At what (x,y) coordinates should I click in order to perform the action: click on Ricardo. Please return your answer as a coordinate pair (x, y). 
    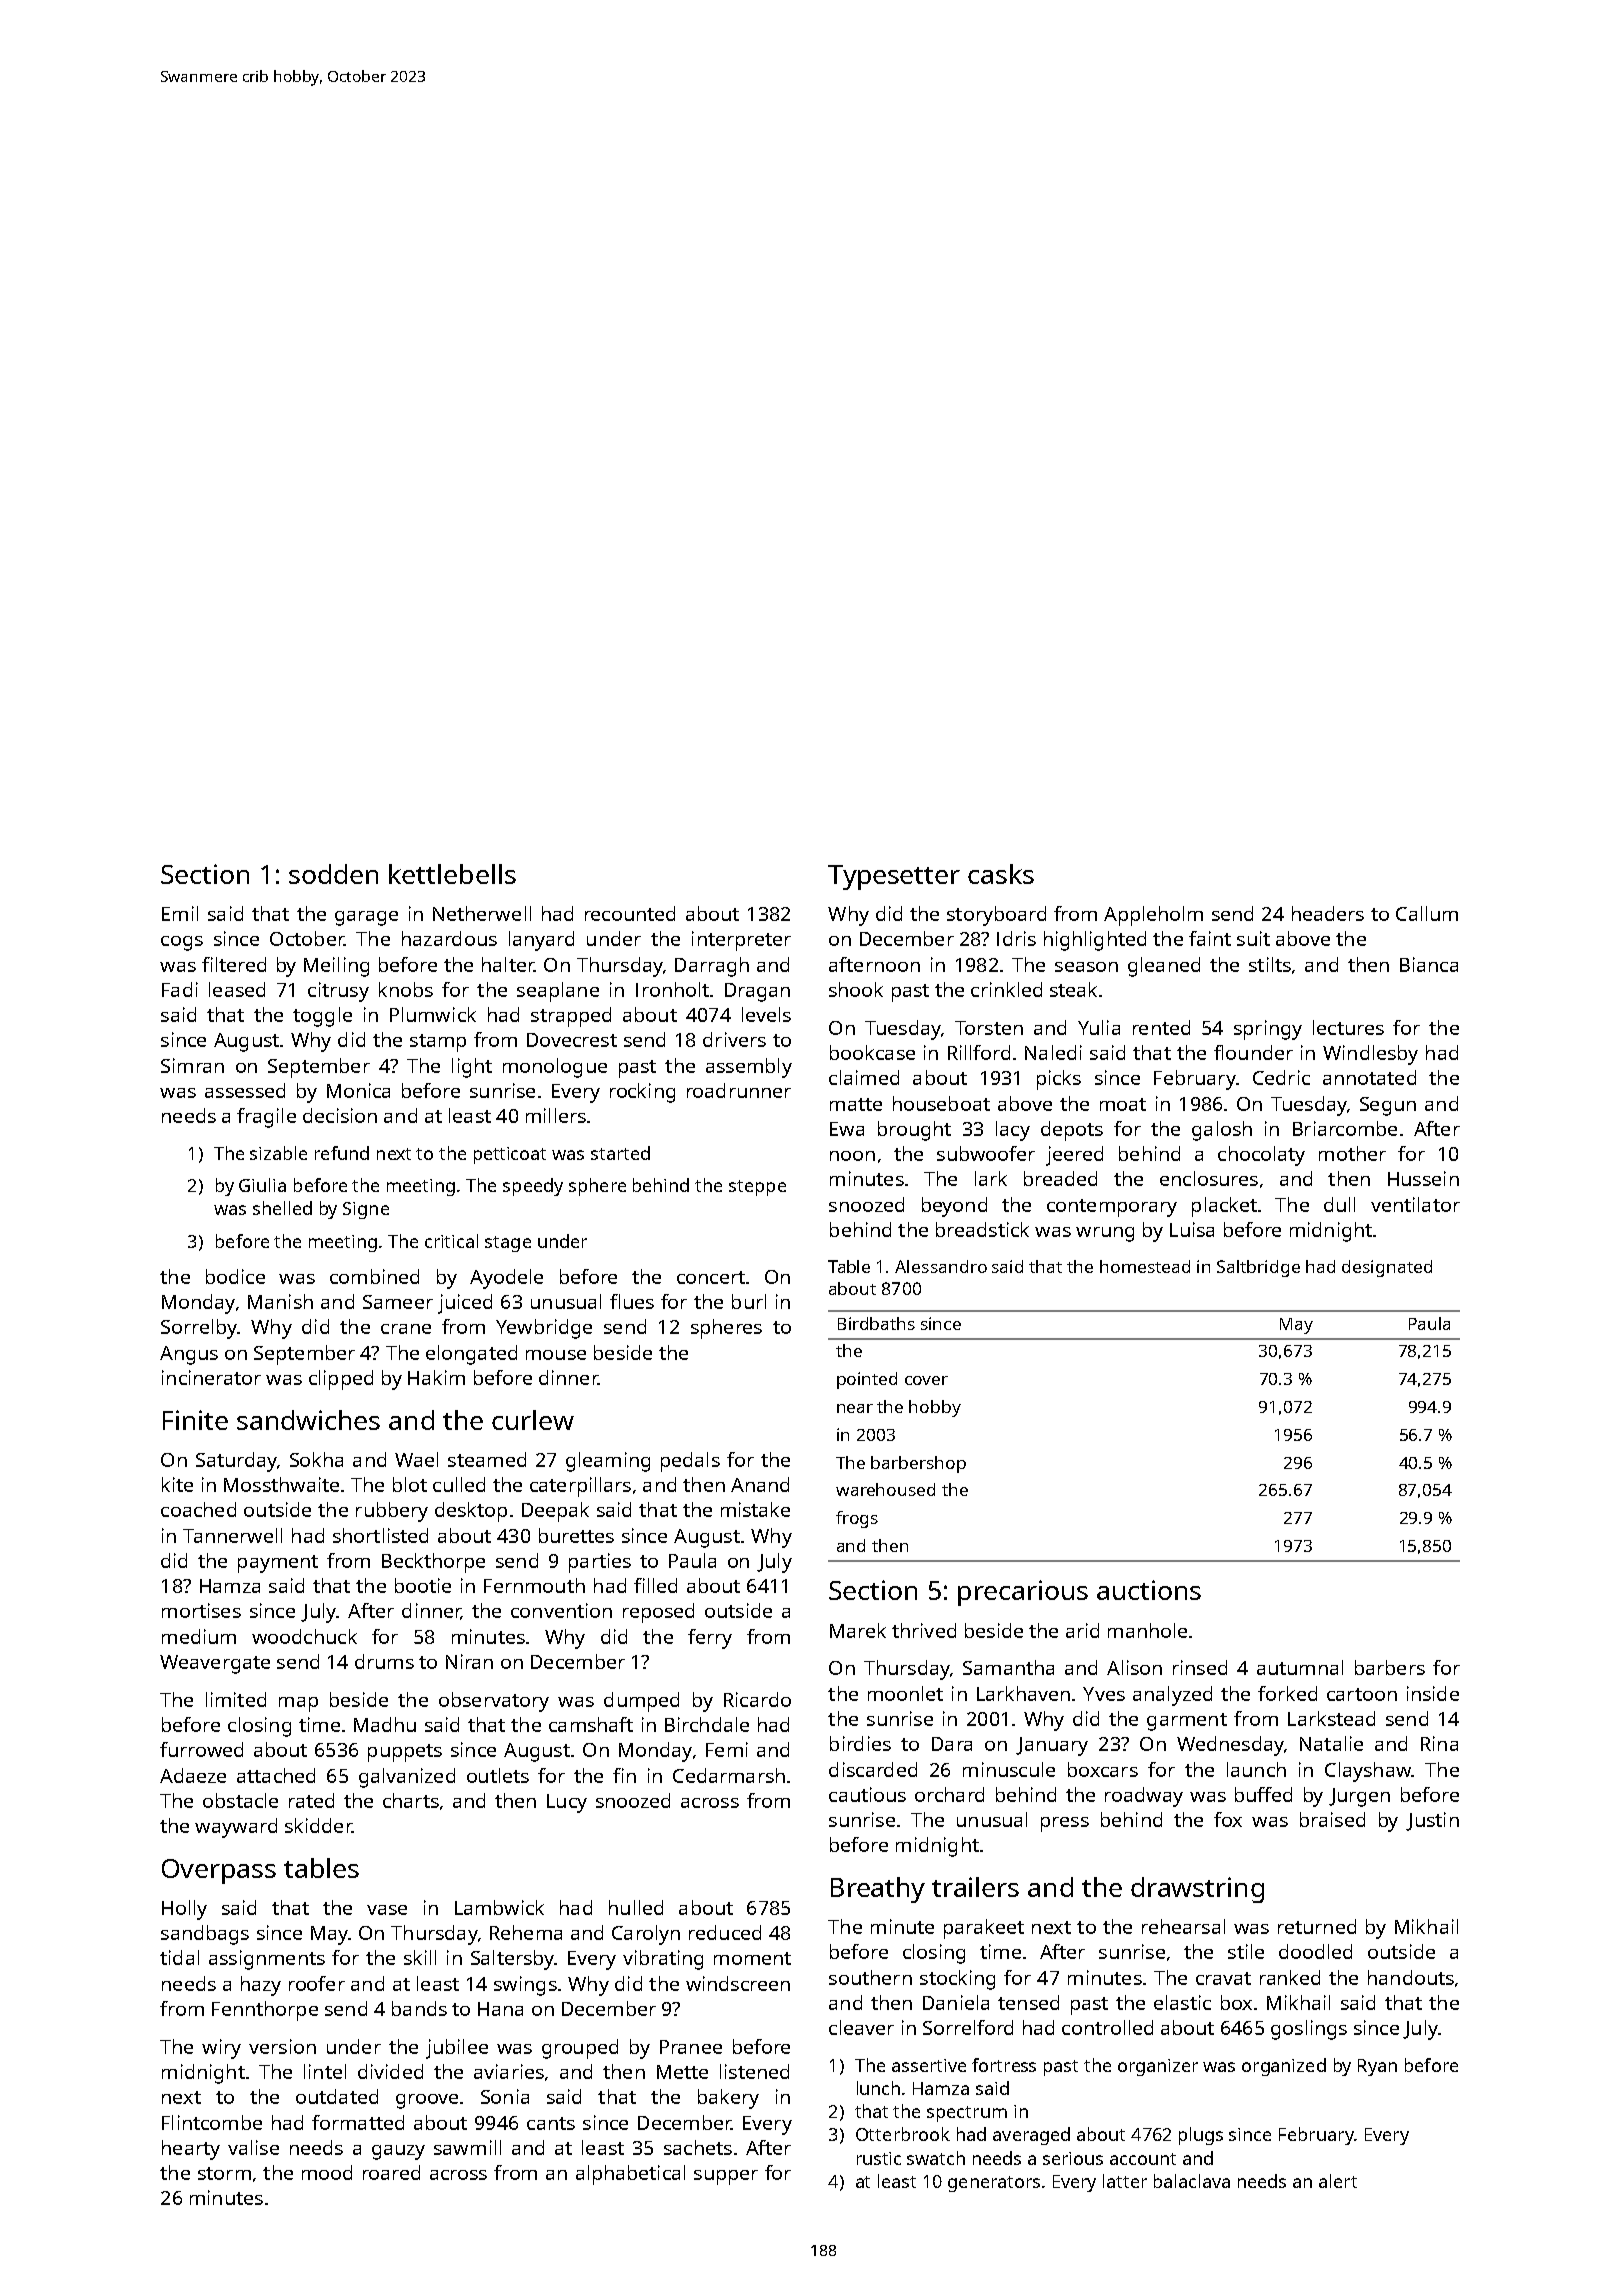
    Looking at the image, I should click on (757, 1699).
